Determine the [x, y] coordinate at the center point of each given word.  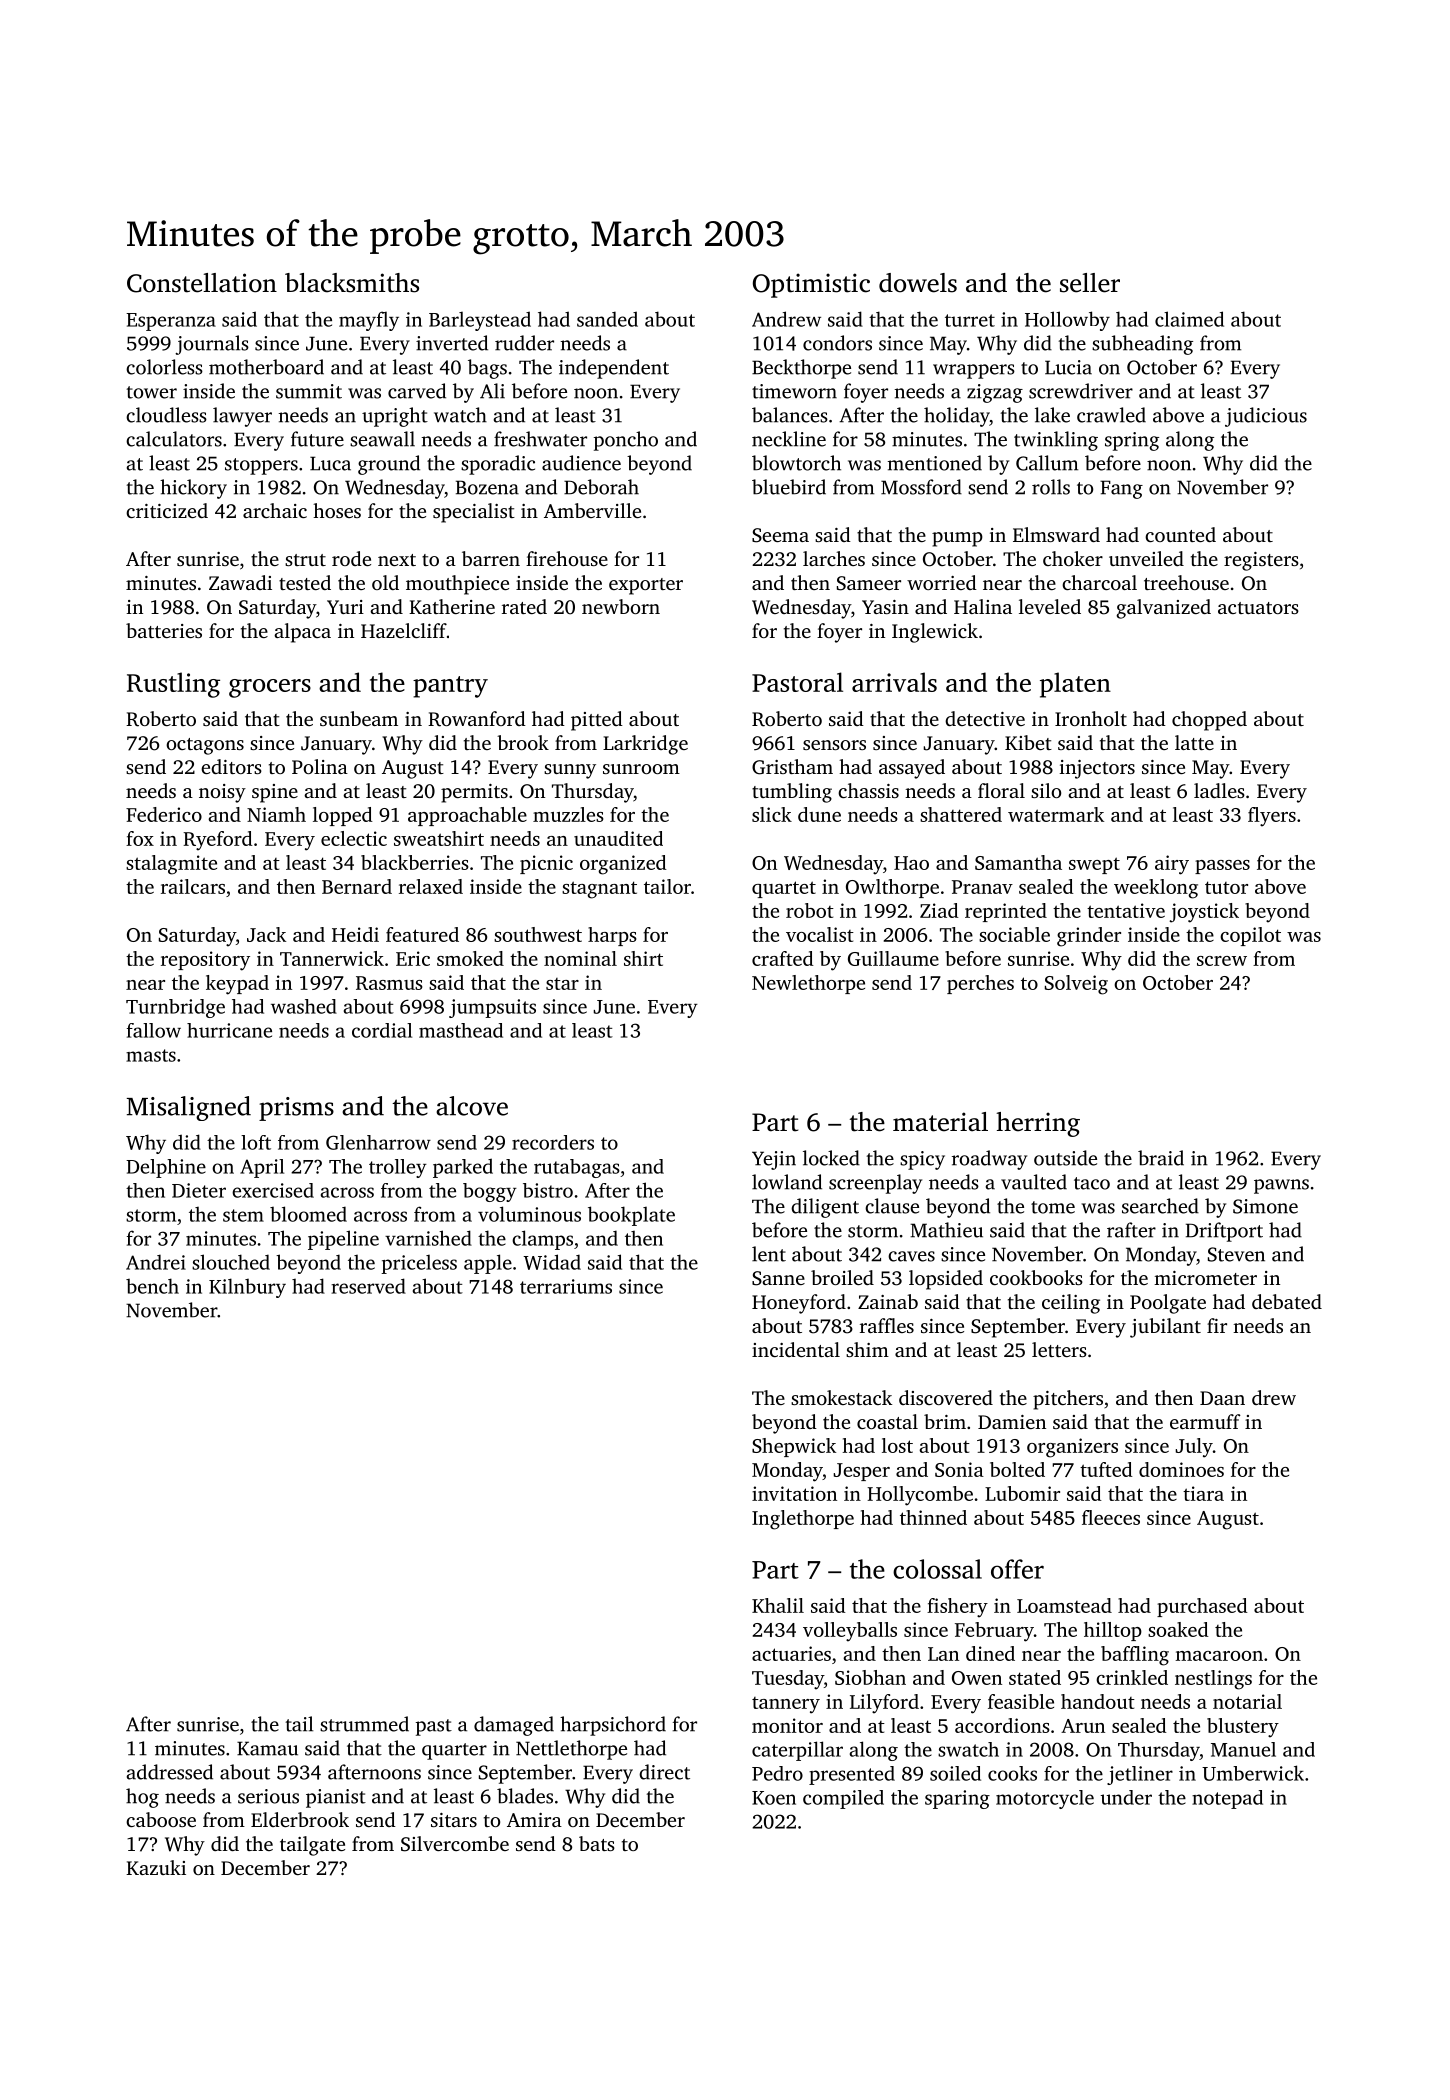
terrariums [566, 1286]
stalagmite [171, 865]
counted [1180, 534]
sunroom [641, 769]
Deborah [601, 487]
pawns [1281, 1186]
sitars [454, 1820]
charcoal [1099, 582]
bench [152, 1286]
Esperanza [171, 322]
